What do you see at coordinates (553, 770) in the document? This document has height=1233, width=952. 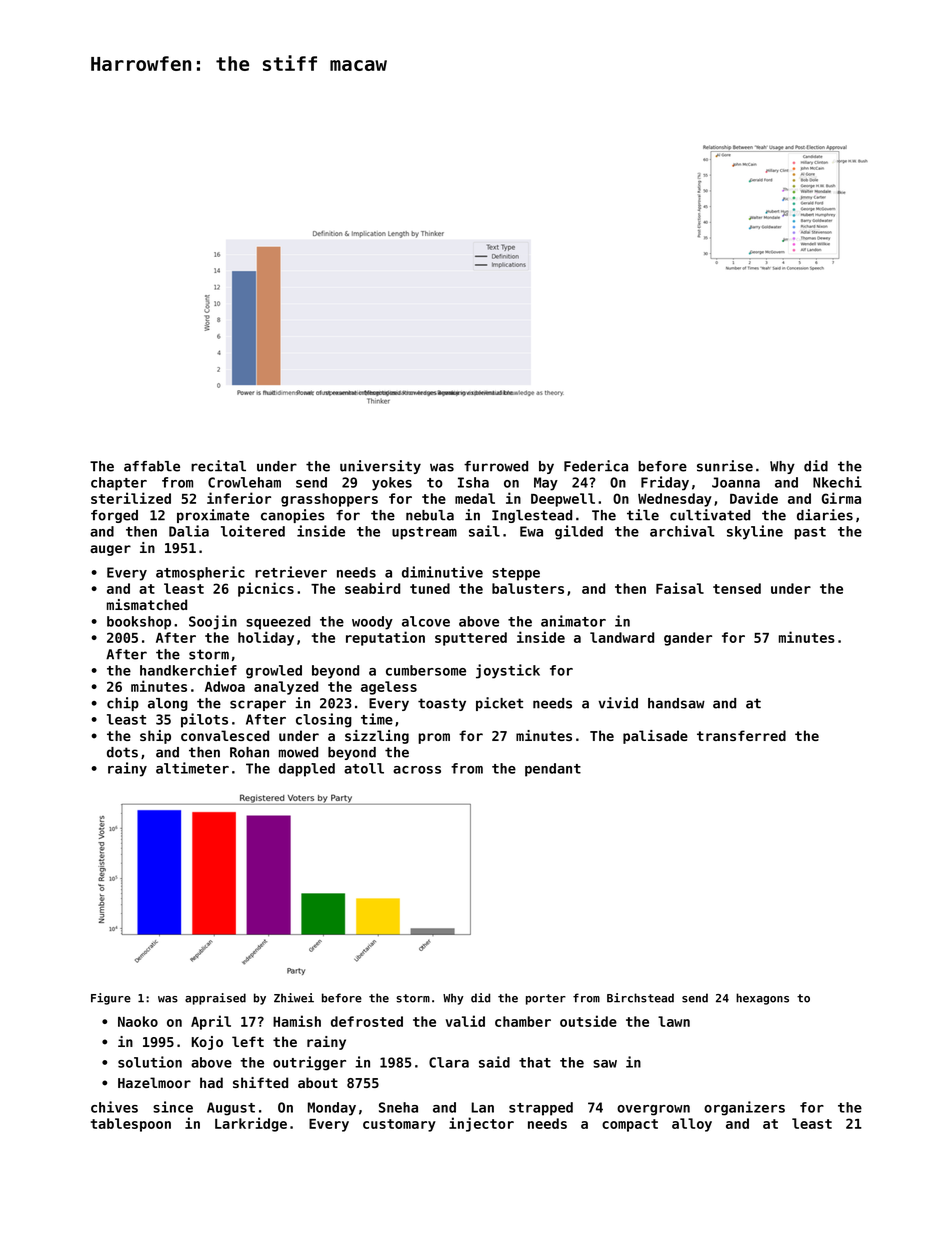 I see `pendant` at bounding box center [553, 770].
